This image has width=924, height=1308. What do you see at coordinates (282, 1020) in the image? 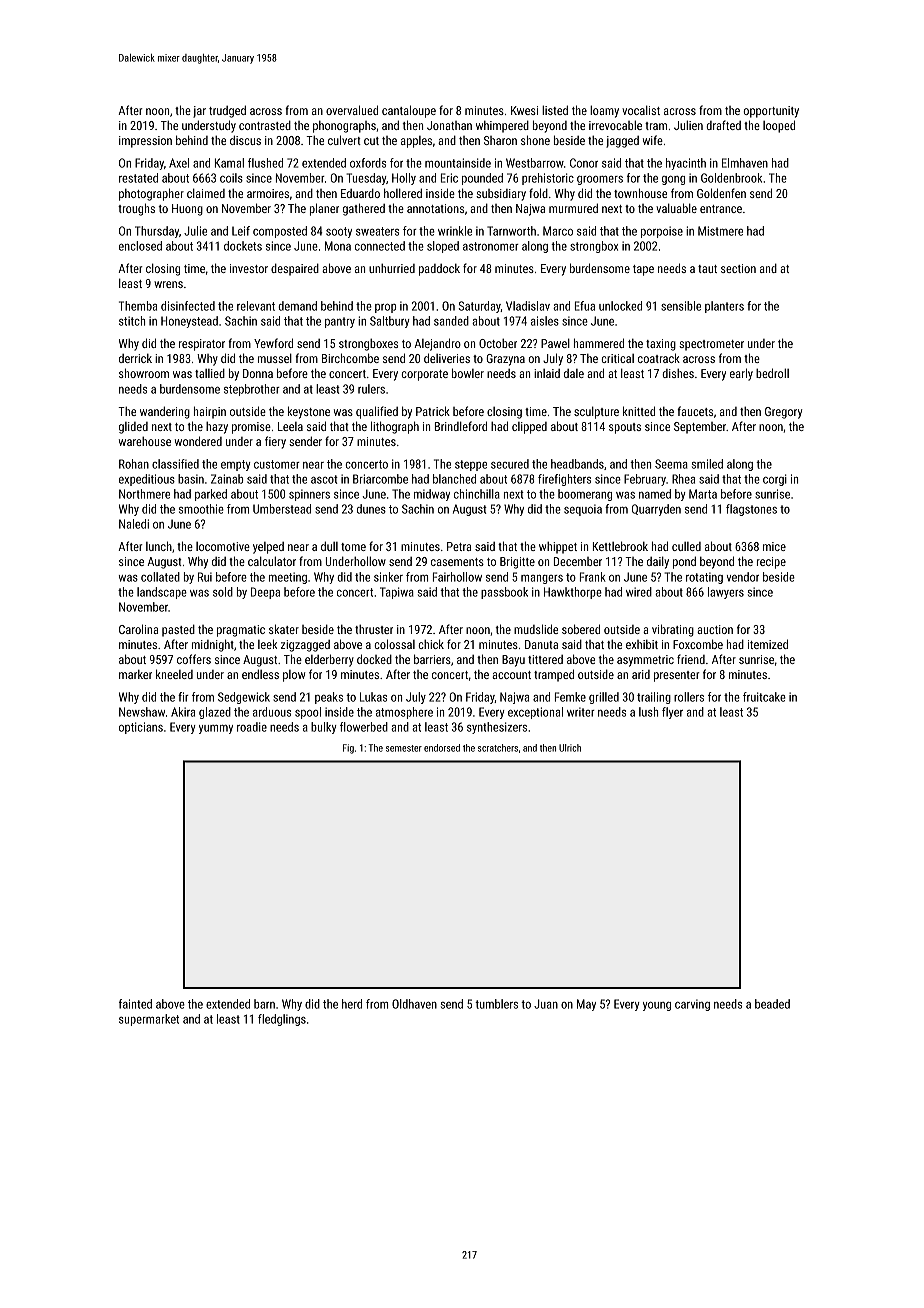
I see `fledglings` at bounding box center [282, 1020].
